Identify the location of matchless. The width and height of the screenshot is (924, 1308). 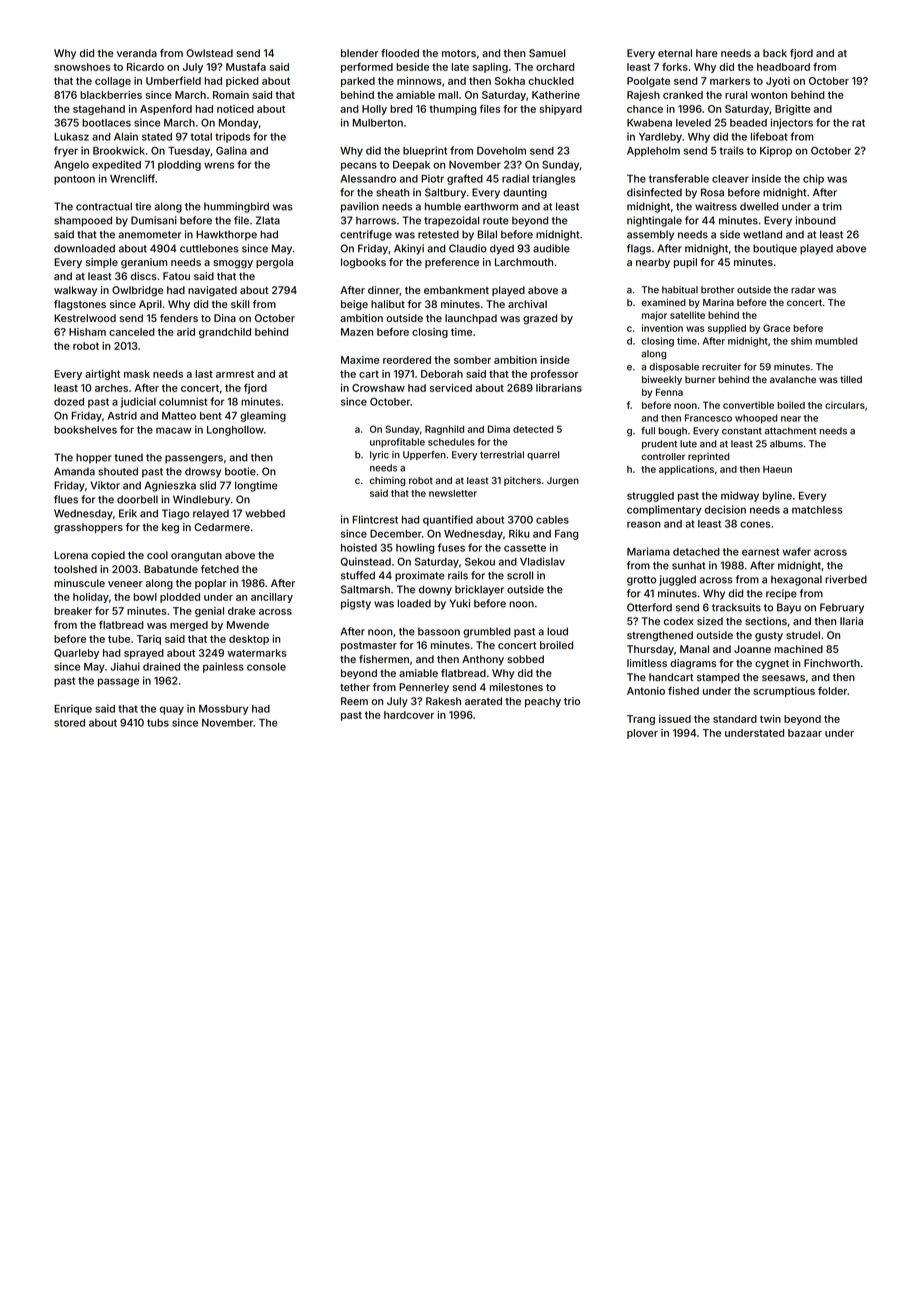
(817, 510).
